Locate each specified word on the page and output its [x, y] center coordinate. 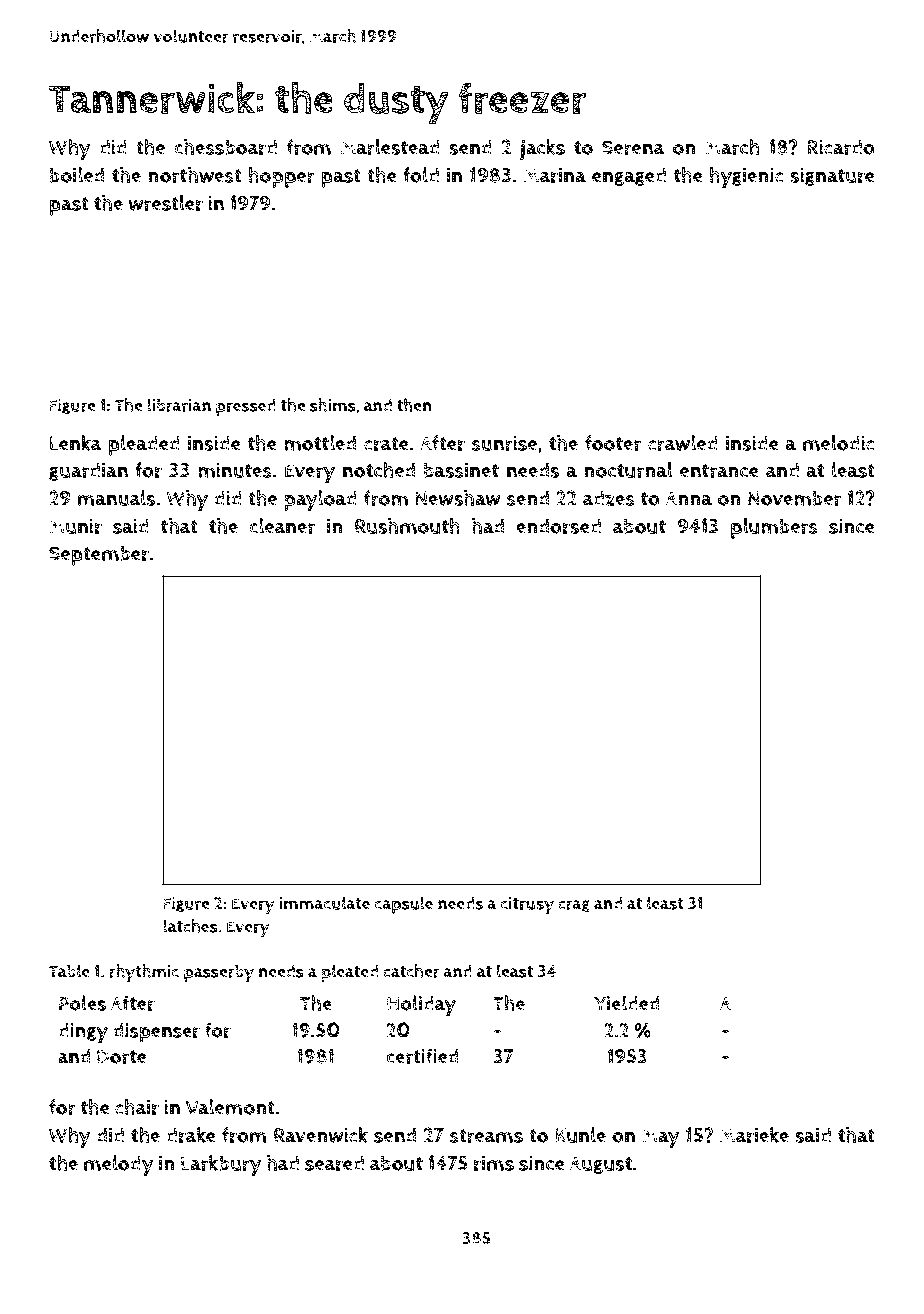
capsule [404, 905]
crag [574, 906]
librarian [179, 405]
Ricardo [841, 147]
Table [69, 971]
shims [333, 405]
